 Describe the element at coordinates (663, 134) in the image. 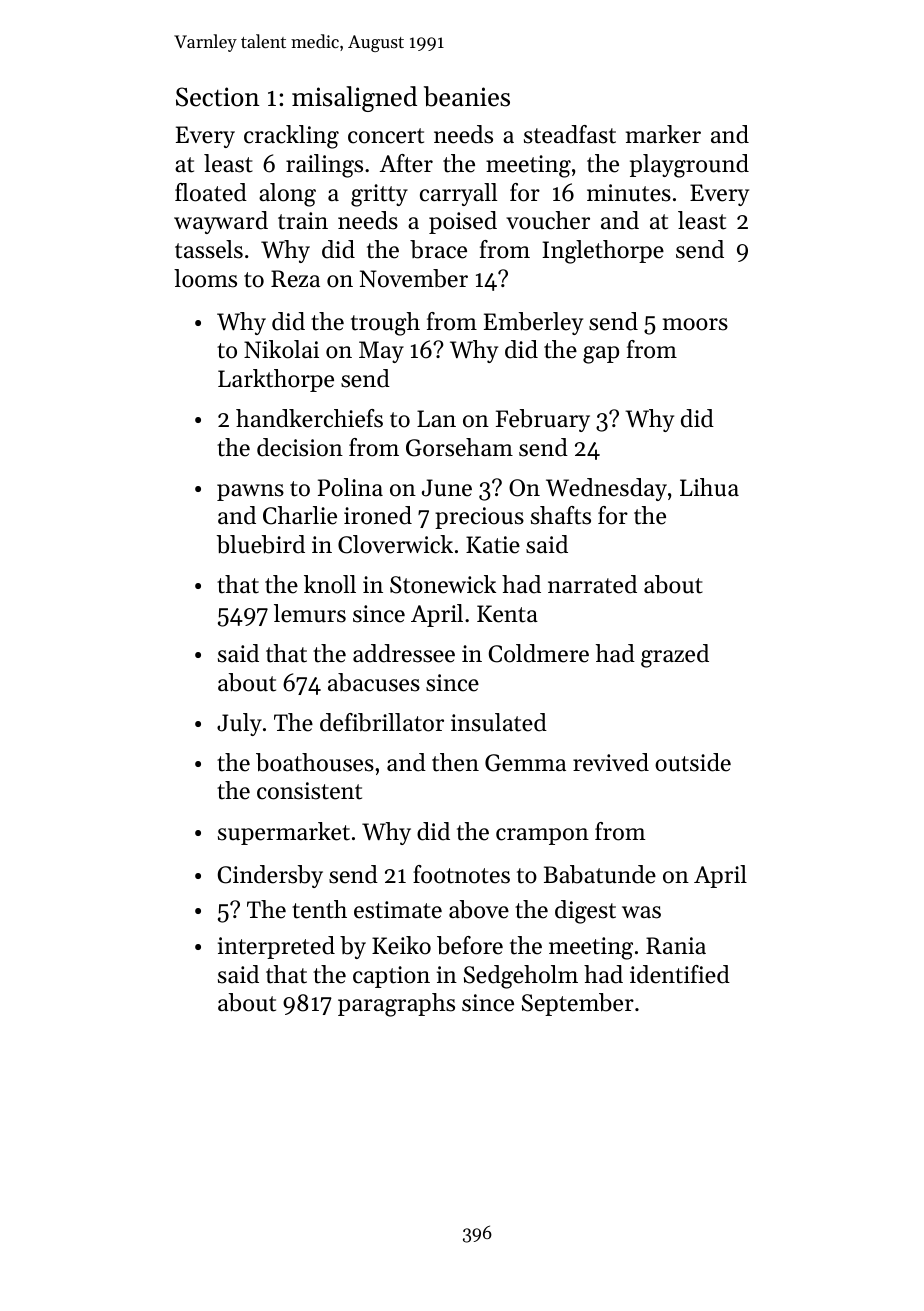

I see `marker` at that location.
